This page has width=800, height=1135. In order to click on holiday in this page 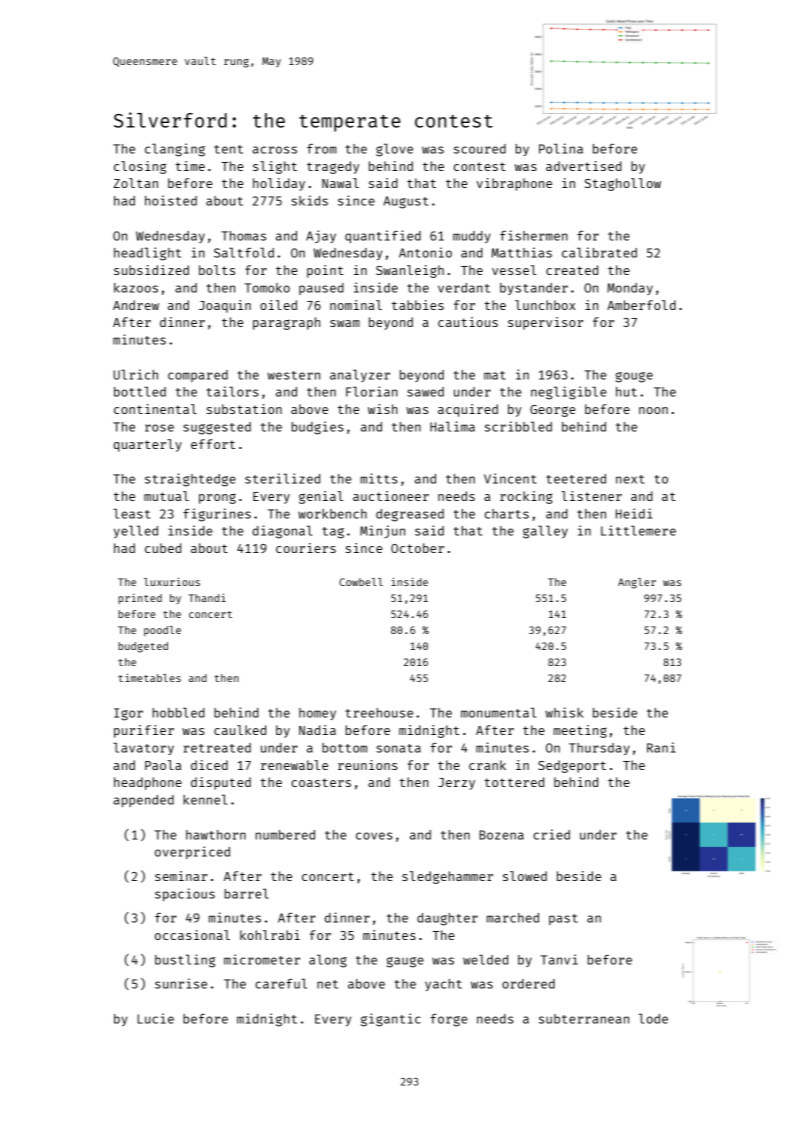, I will do `click(279, 184)`.
